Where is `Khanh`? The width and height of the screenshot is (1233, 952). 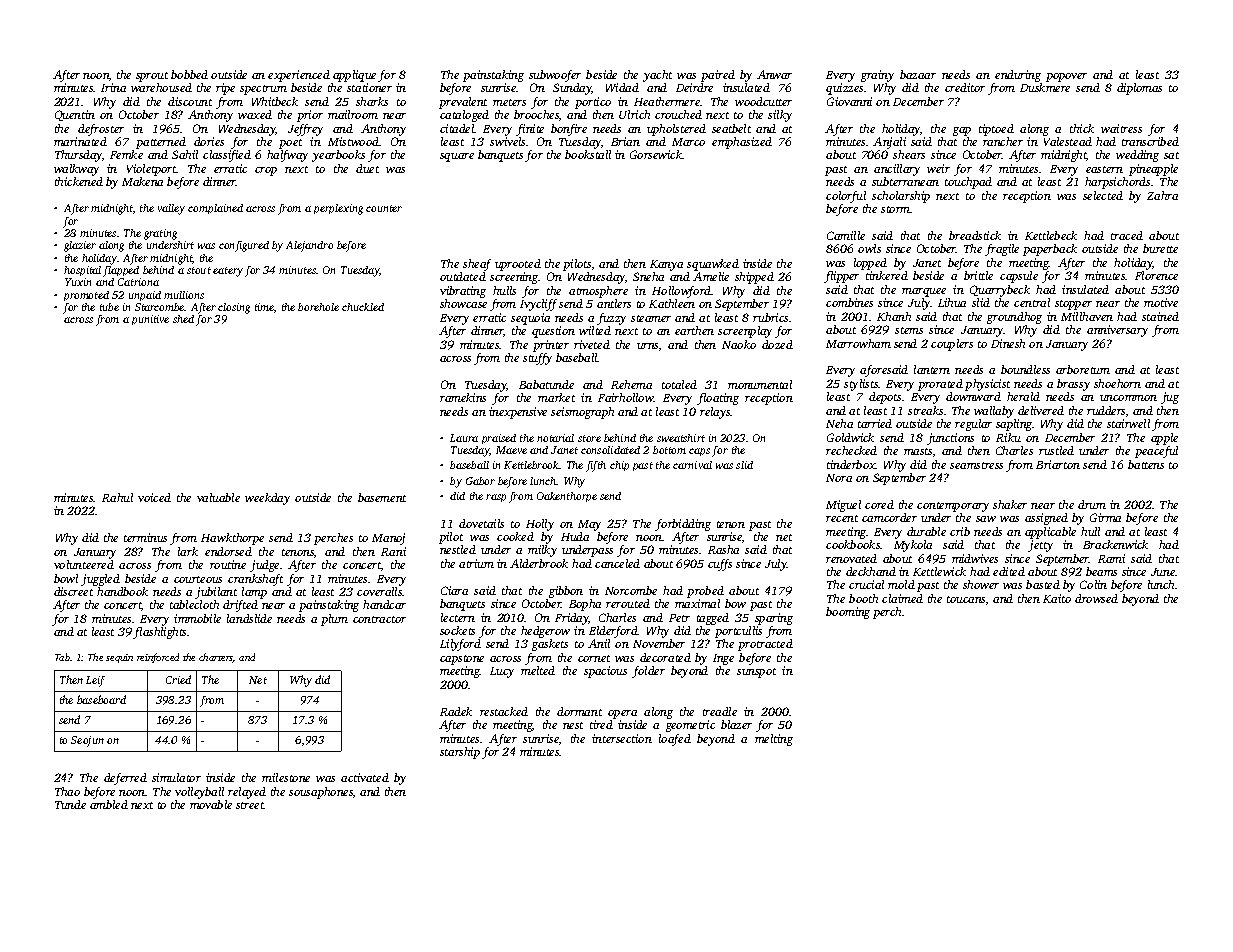 Khanh is located at coordinates (894, 316).
